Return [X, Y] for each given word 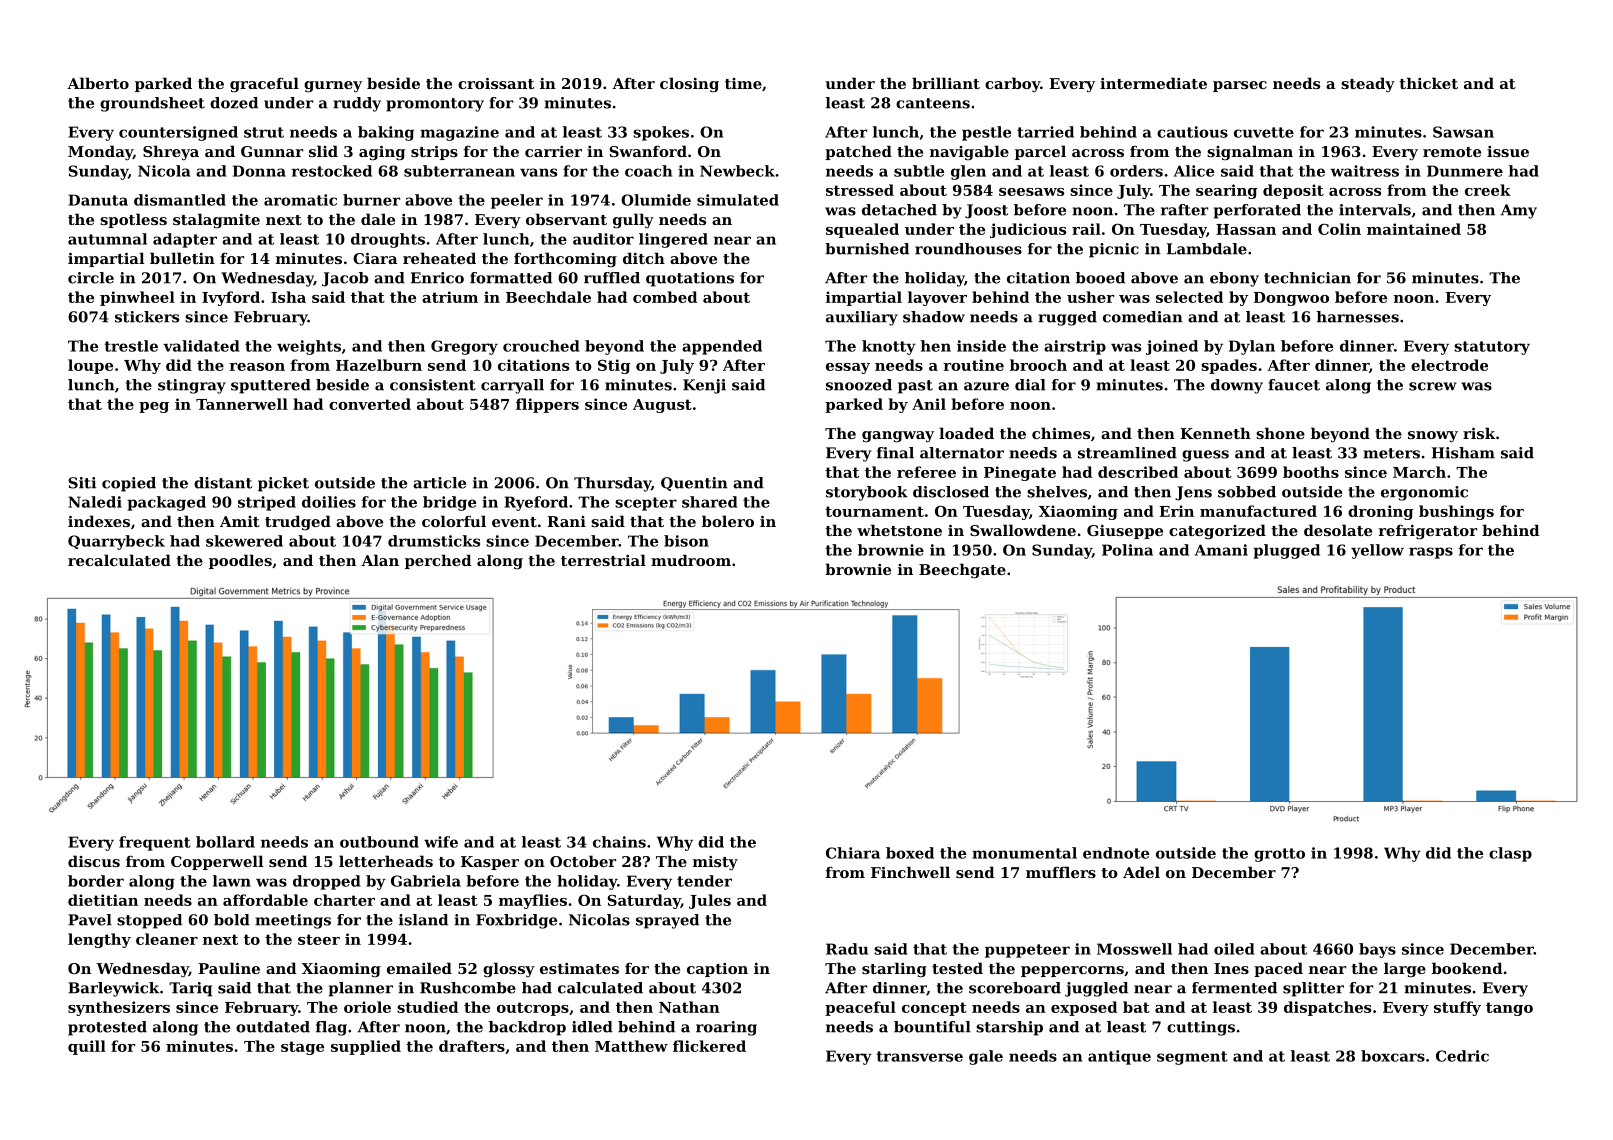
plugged [1286, 551]
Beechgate [962, 571]
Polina [1127, 550]
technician [1307, 278]
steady [1368, 84]
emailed [419, 968]
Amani [1221, 550]
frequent [155, 843]
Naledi [95, 502]
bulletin [182, 258]
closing [689, 85]
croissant [496, 83]
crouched [541, 346]
